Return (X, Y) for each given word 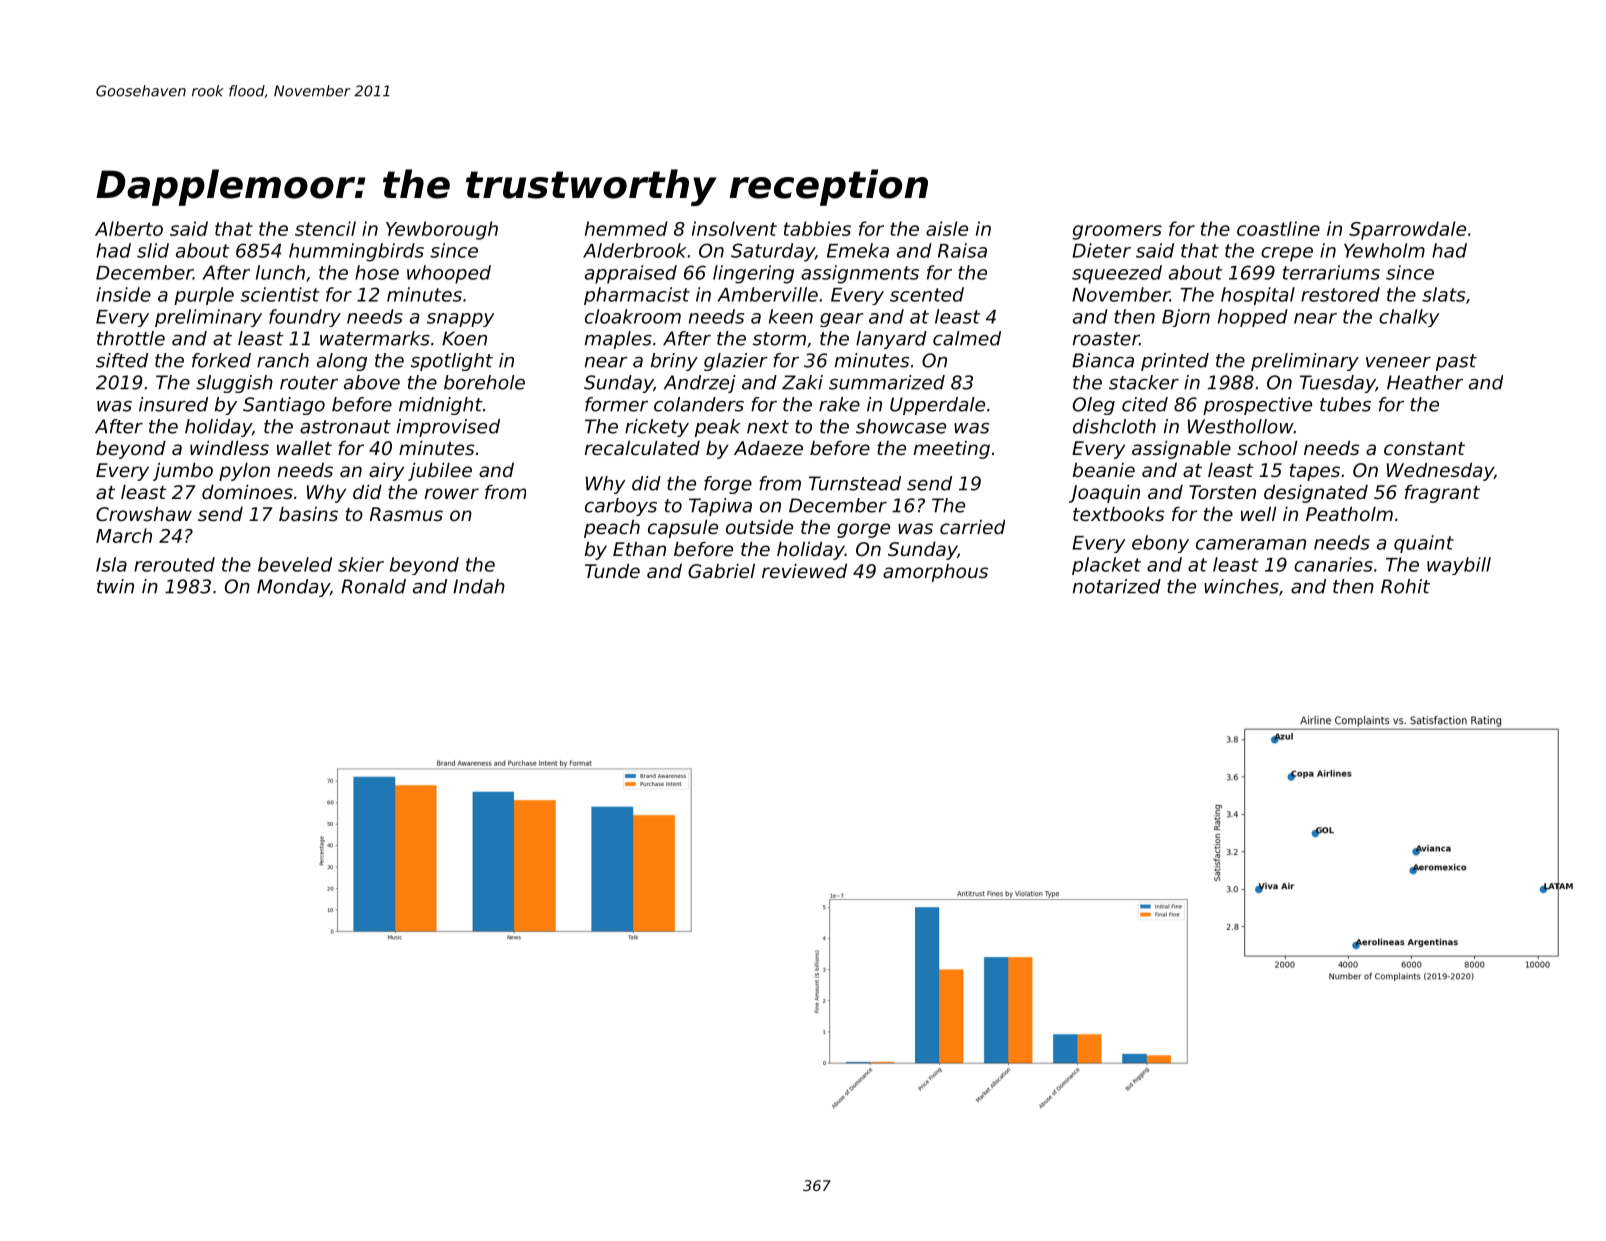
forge (728, 485)
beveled (295, 564)
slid (153, 250)
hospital (1258, 296)
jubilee (440, 471)
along (342, 362)
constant (1424, 448)
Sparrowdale (1407, 230)
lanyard (891, 340)
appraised (631, 274)
